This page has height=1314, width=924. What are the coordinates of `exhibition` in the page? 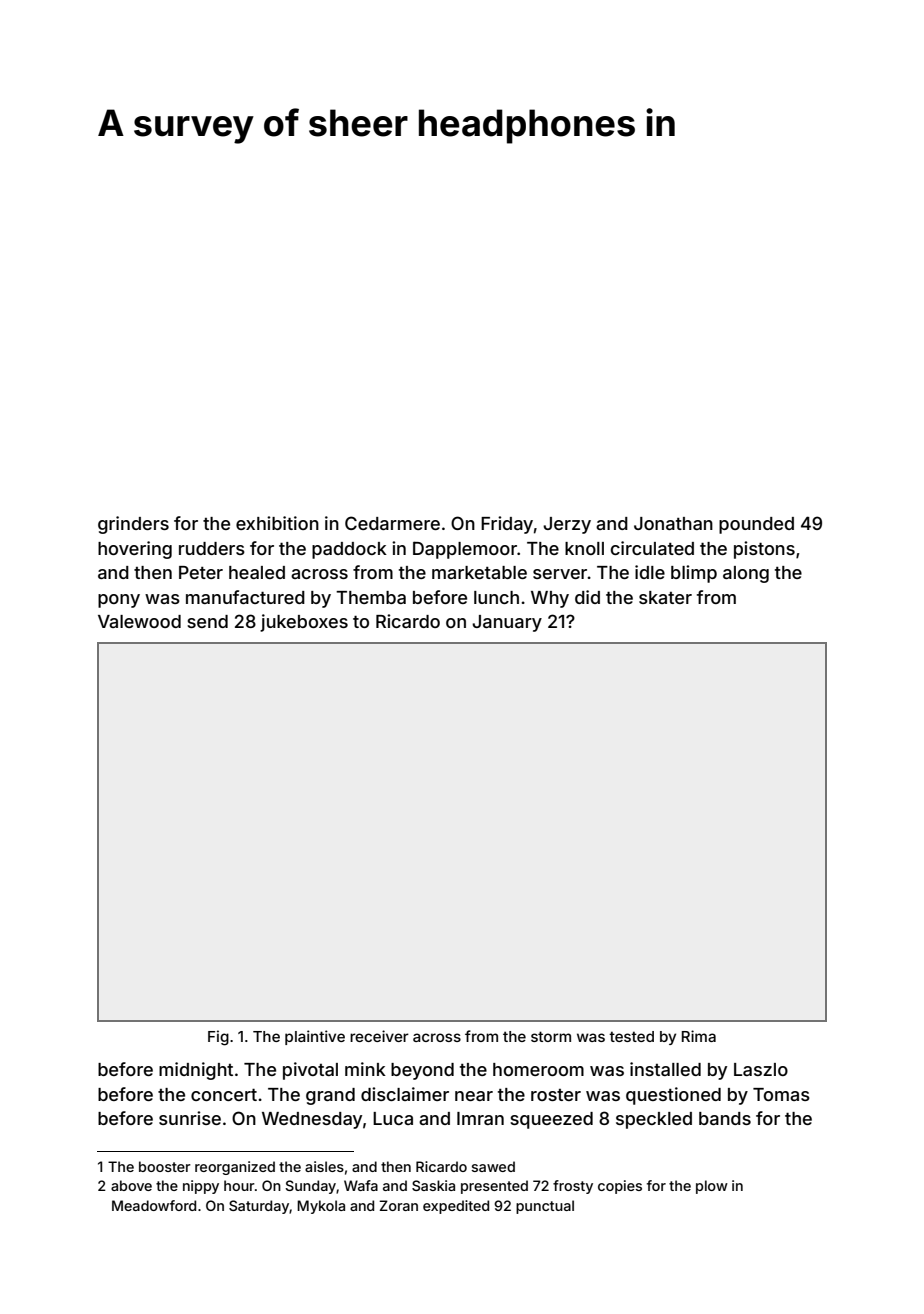 It's located at (277, 523).
